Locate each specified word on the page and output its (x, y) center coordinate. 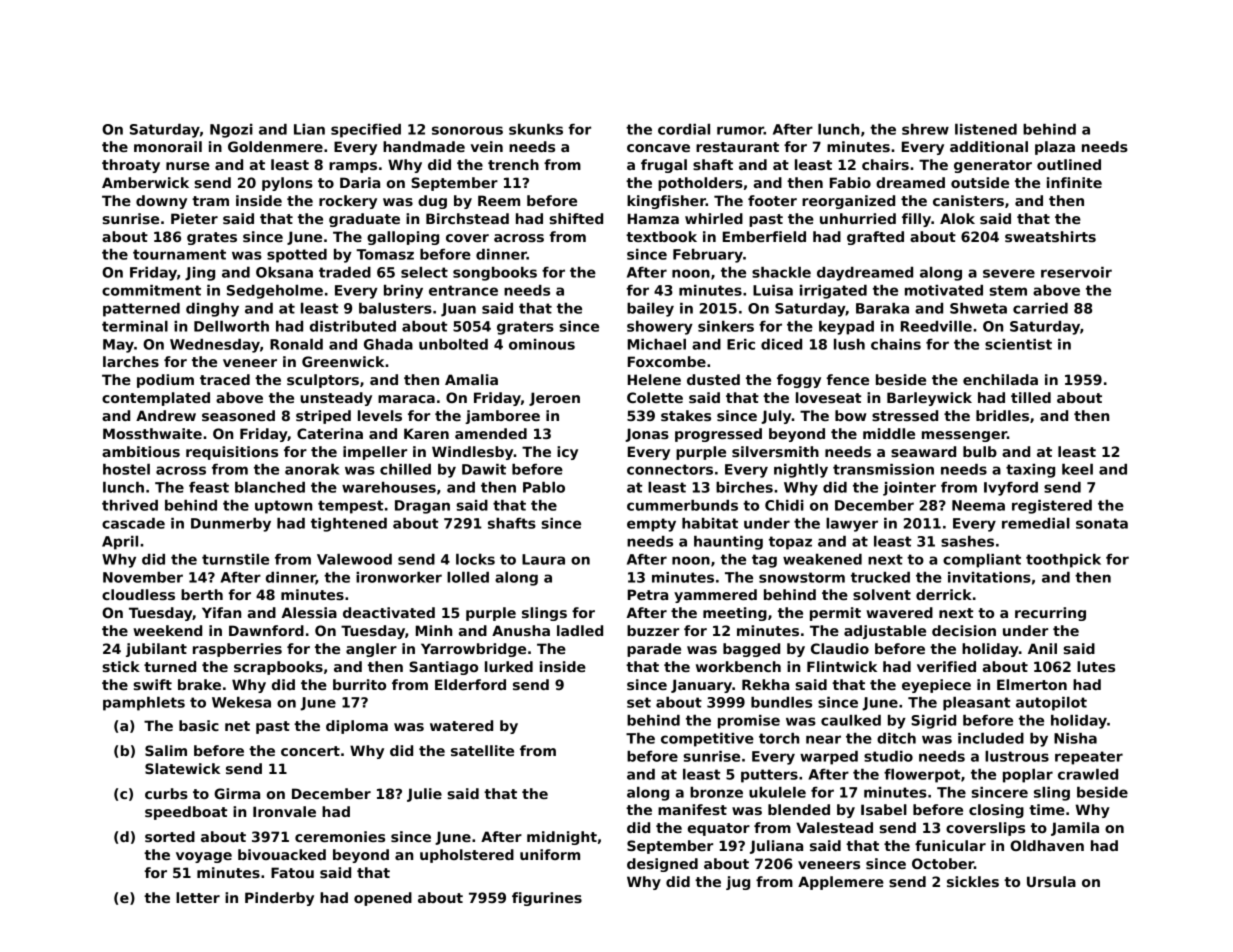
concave (658, 148)
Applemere (841, 883)
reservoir (1076, 272)
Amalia (471, 379)
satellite (482, 750)
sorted (170, 836)
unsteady (336, 399)
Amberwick (145, 182)
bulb (980, 451)
